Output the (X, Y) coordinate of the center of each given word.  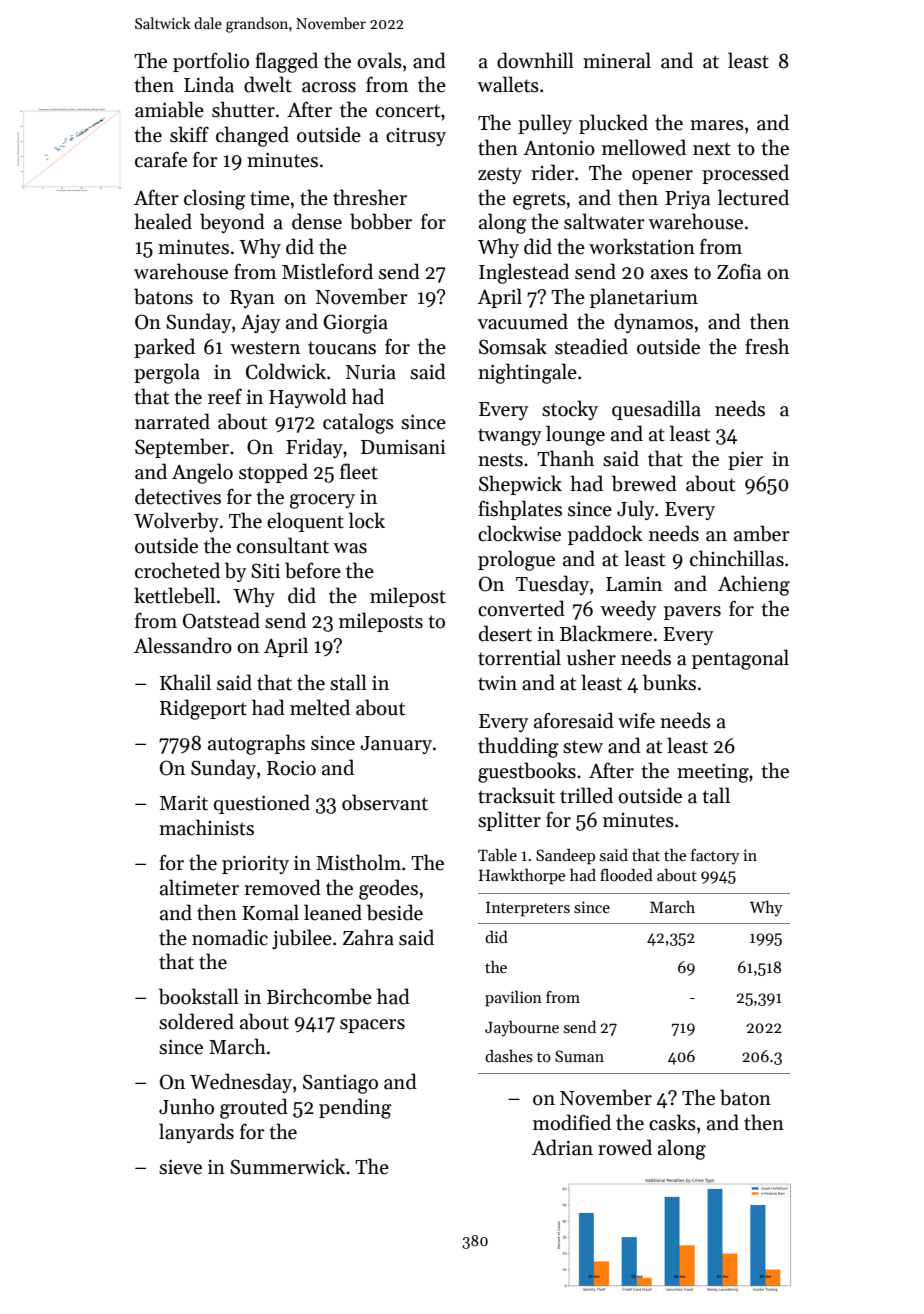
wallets (508, 84)
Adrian (562, 1147)
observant (385, 802)
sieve (180, 1167)
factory (715, 857)
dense (317, 221)
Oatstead (221, 620)
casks (672, 1122)
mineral (617, 60)
